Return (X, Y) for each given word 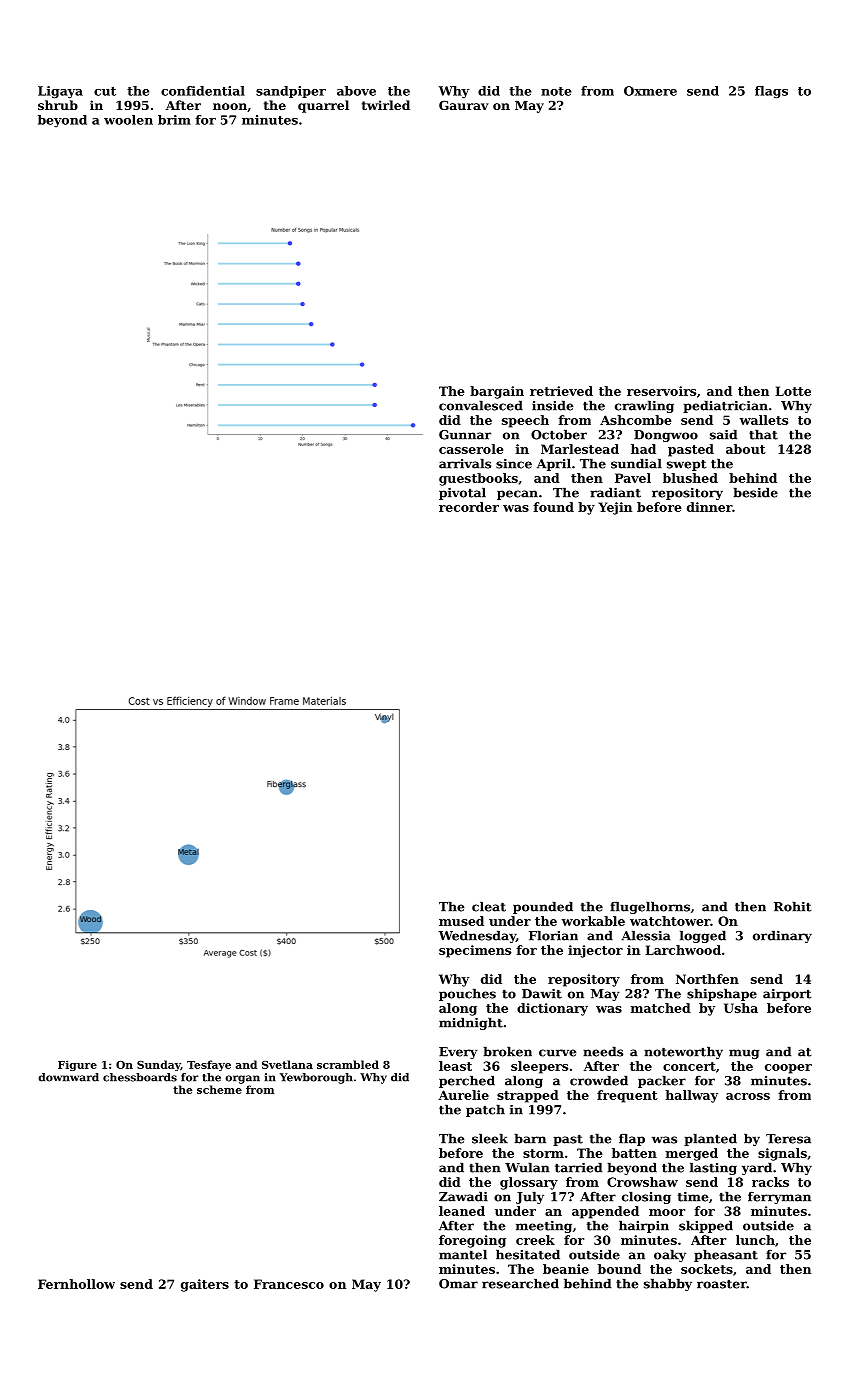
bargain (497, 392)
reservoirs (661, 391)
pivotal (462, 493)
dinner (709, 507)
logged (703, 936)
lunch (755, 1240)
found (553, 507)
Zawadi (463, 1196)
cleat (489, 906)
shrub (58, 105)
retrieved (561, 391)
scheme (219, 1089)
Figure (77, 1065)
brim (174, 120)
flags (771, 92)
